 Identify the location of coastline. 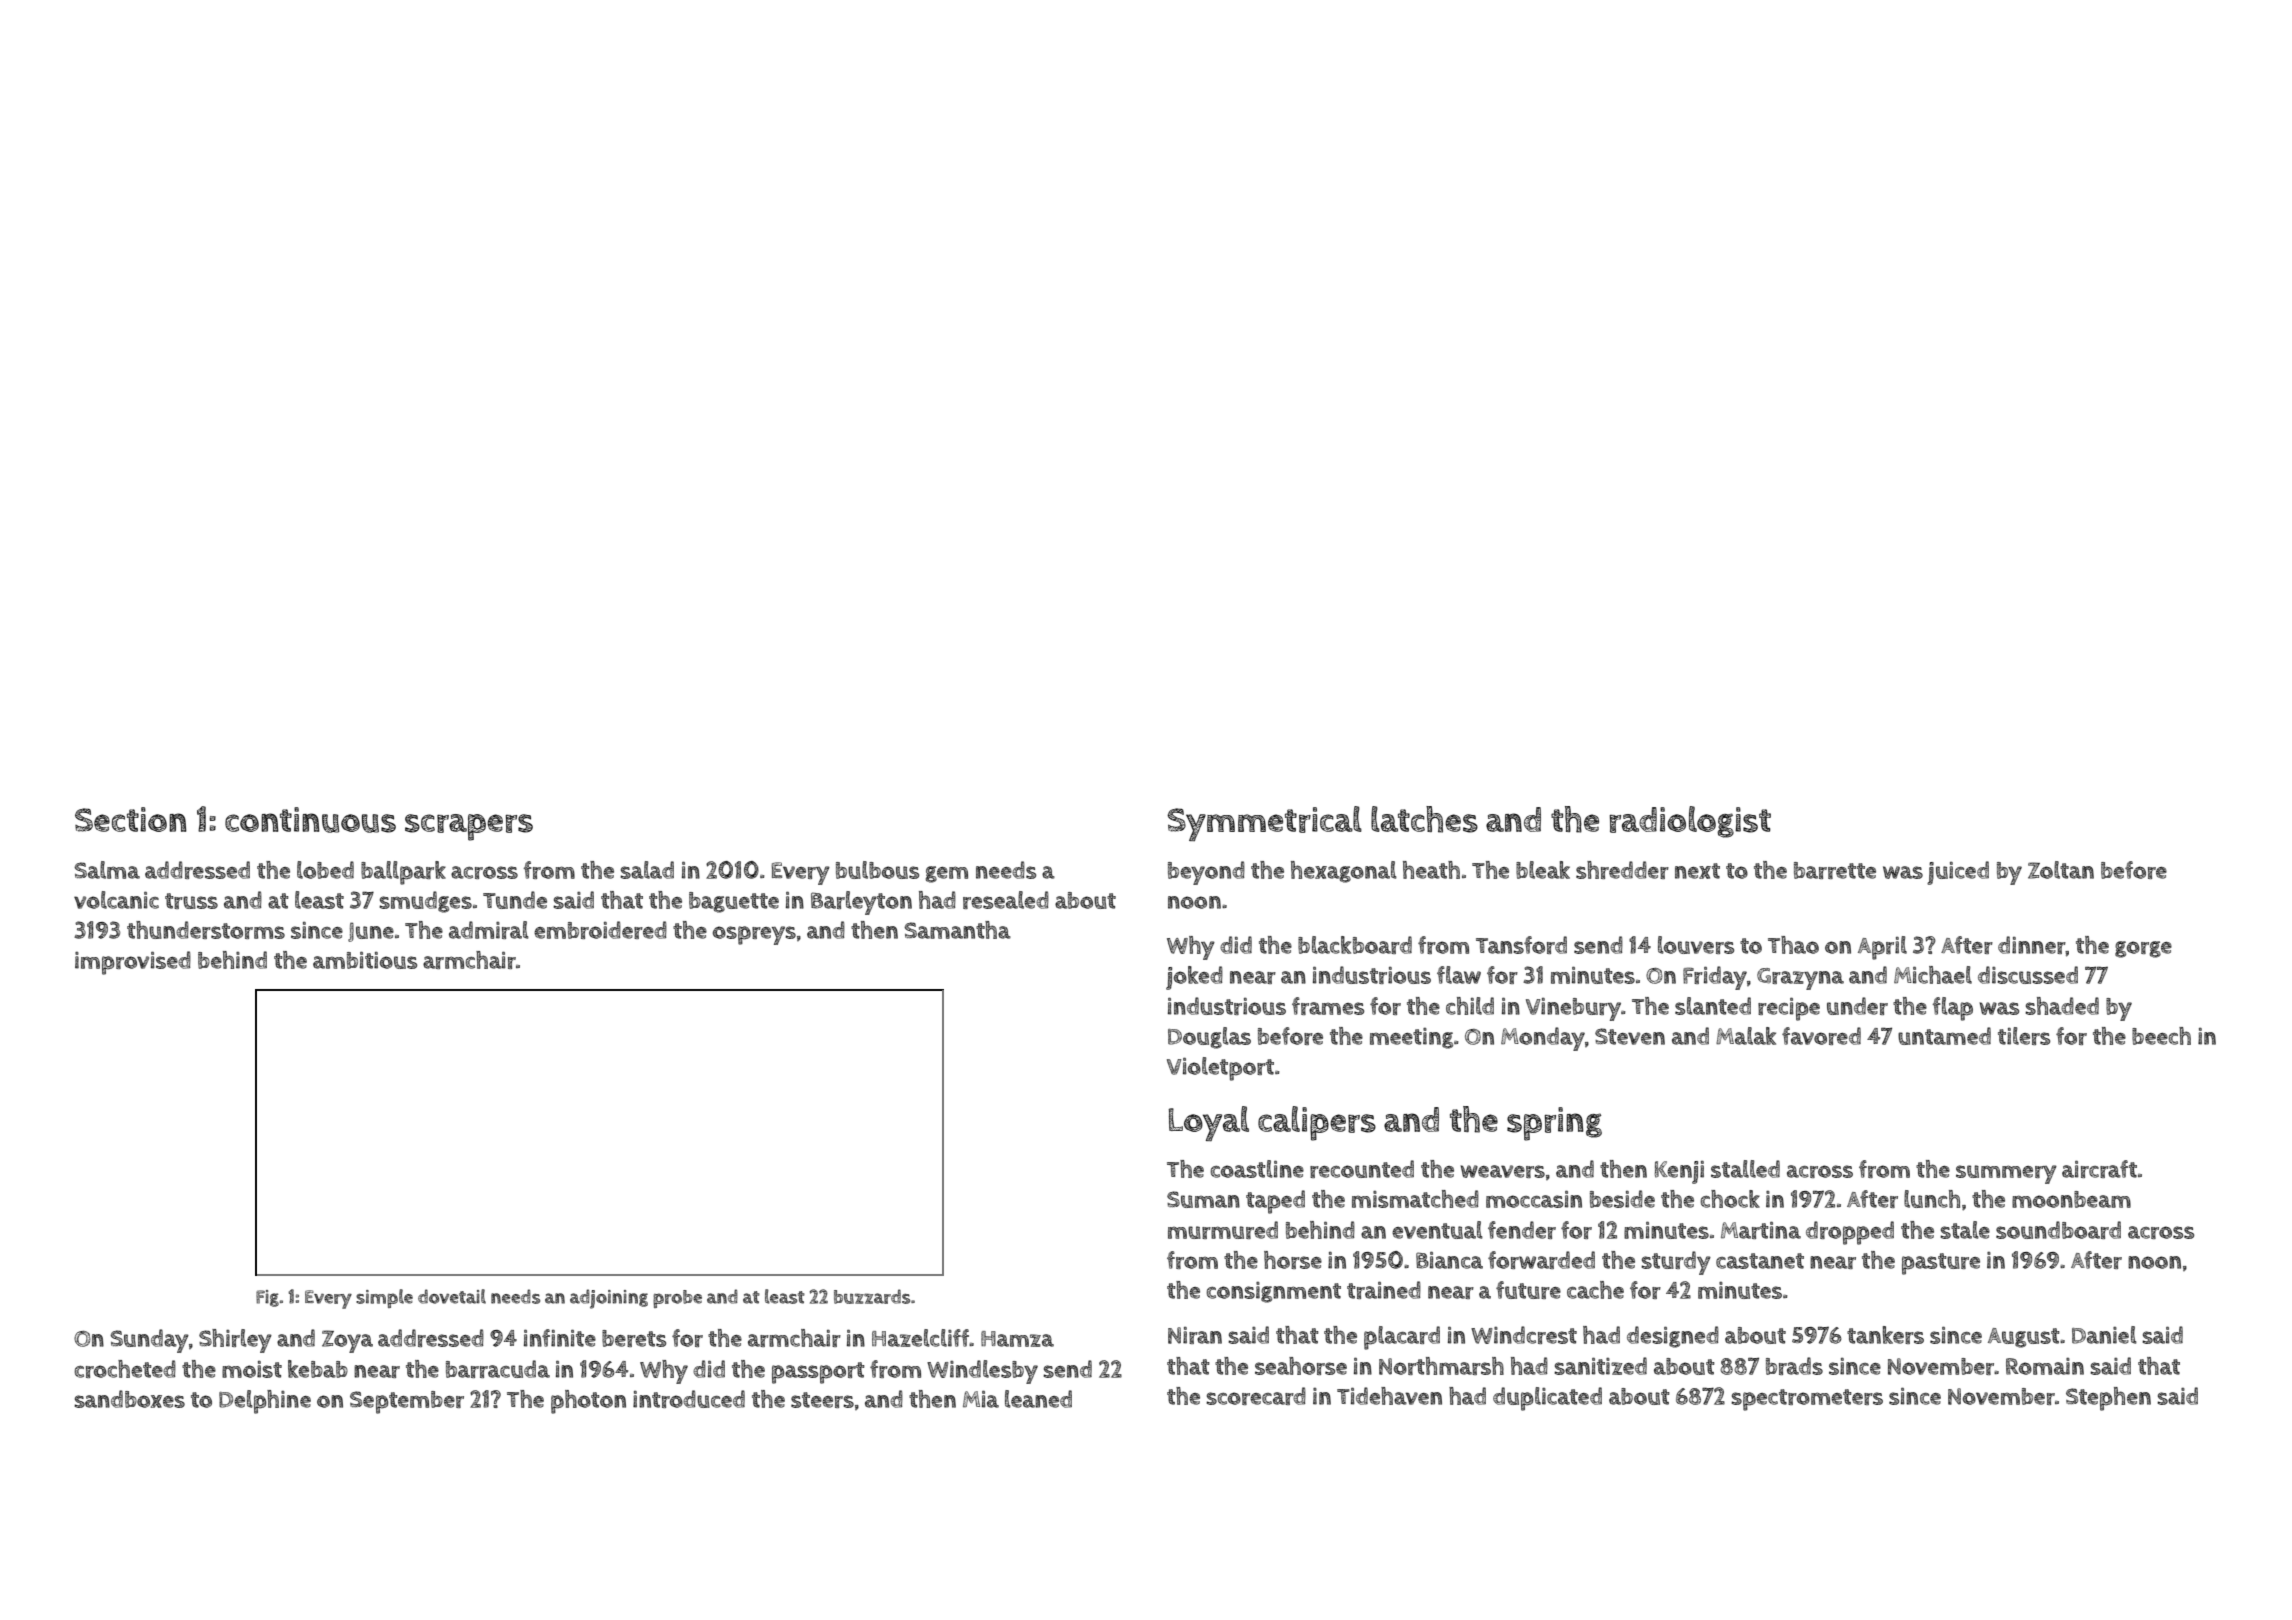
(1257, 1169).
